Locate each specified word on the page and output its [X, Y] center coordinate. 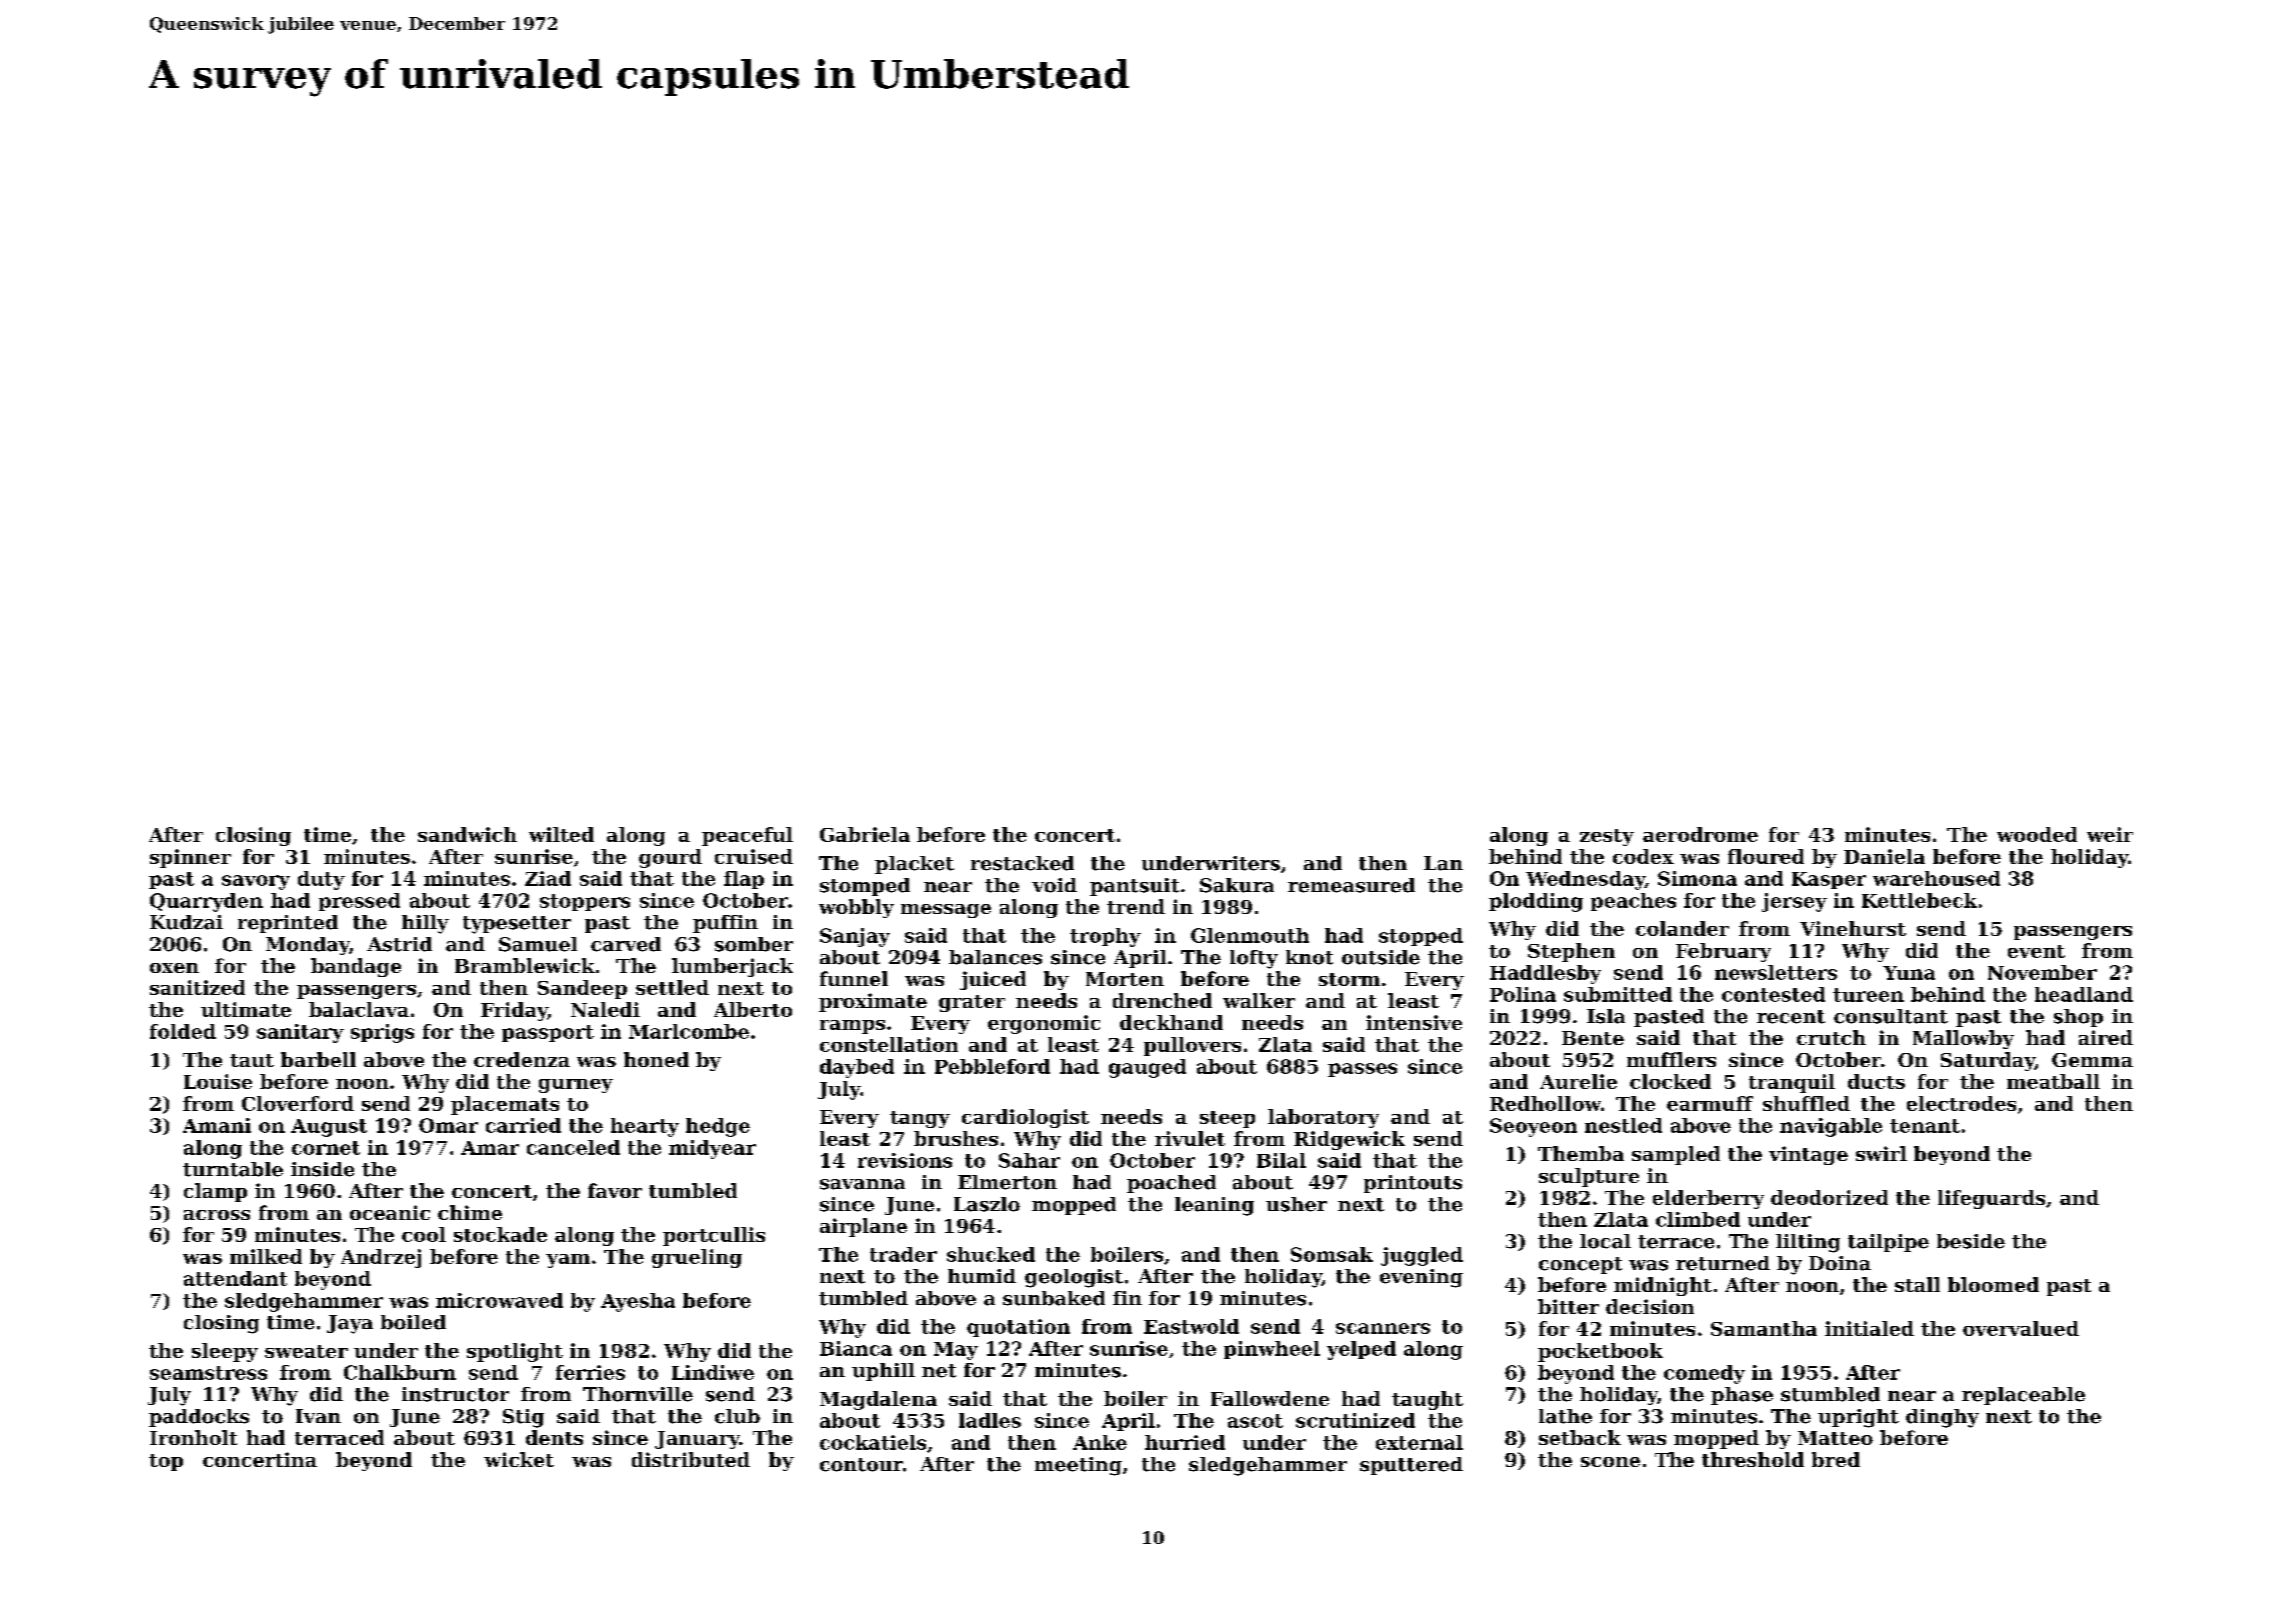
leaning [1214, 1206]
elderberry [1708, 1199]
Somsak [1332, 1254]
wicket [519, 1459]
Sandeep [582, 989]
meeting [1078, 1466]
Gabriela [865, 834]
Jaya [350, 1324]
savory [256, 882]
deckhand [1171, 1022]
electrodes [1961, 1103]
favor [615, 1190]
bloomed [1993, 1284]
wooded [2037, 834]
